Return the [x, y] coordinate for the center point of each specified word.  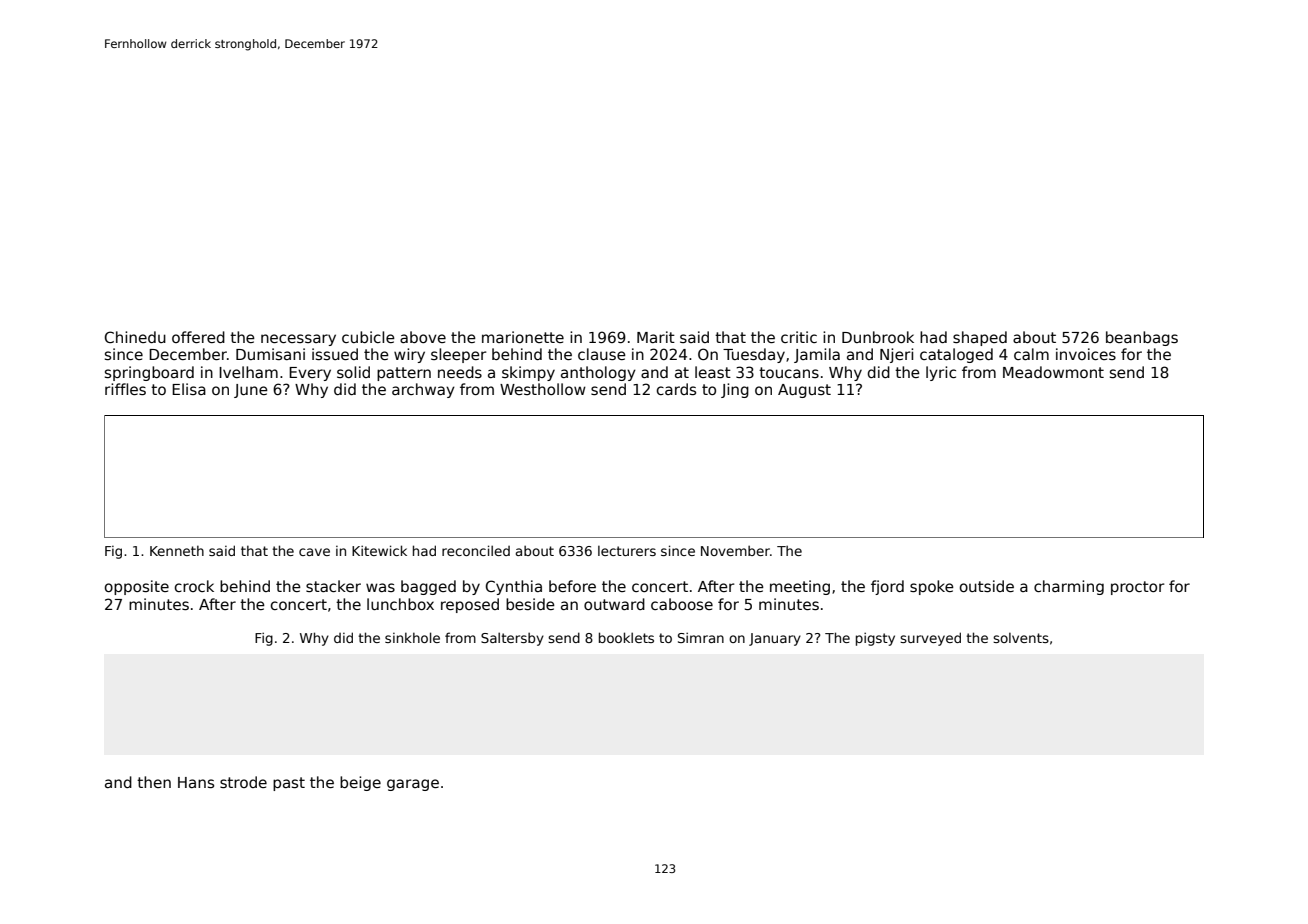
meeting [800, 587]
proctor [1138, 588]
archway [423, 390]
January [775, 639]
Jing [735, 390]
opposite [137, 587]
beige [360, 783]
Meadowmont [1053, 372]
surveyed [930, 639]
